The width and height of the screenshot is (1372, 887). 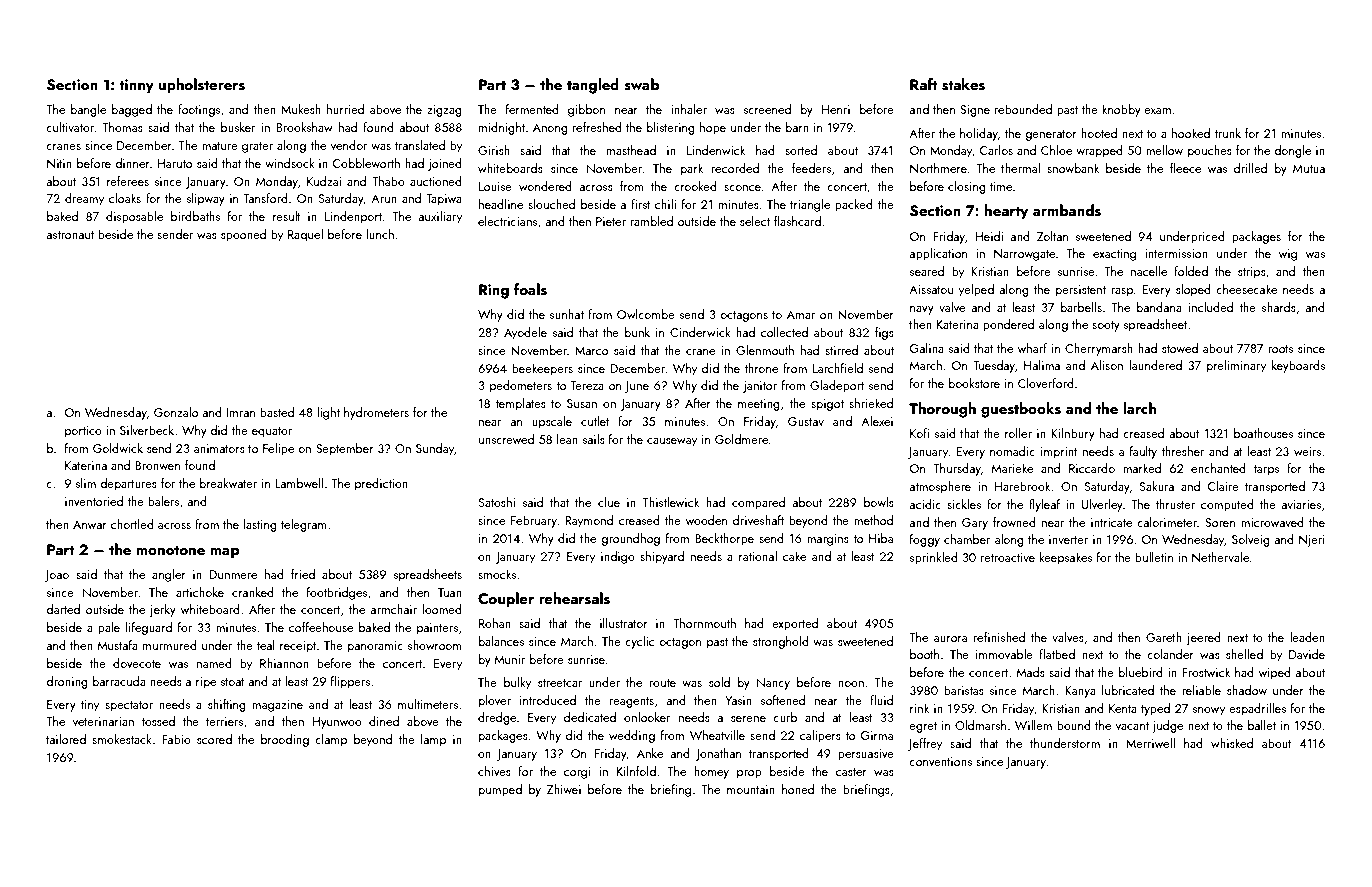 What do you see at coordinates (1275, 673) in the screenshot?
I see `wiped` at bounding box center [1275, 673].
